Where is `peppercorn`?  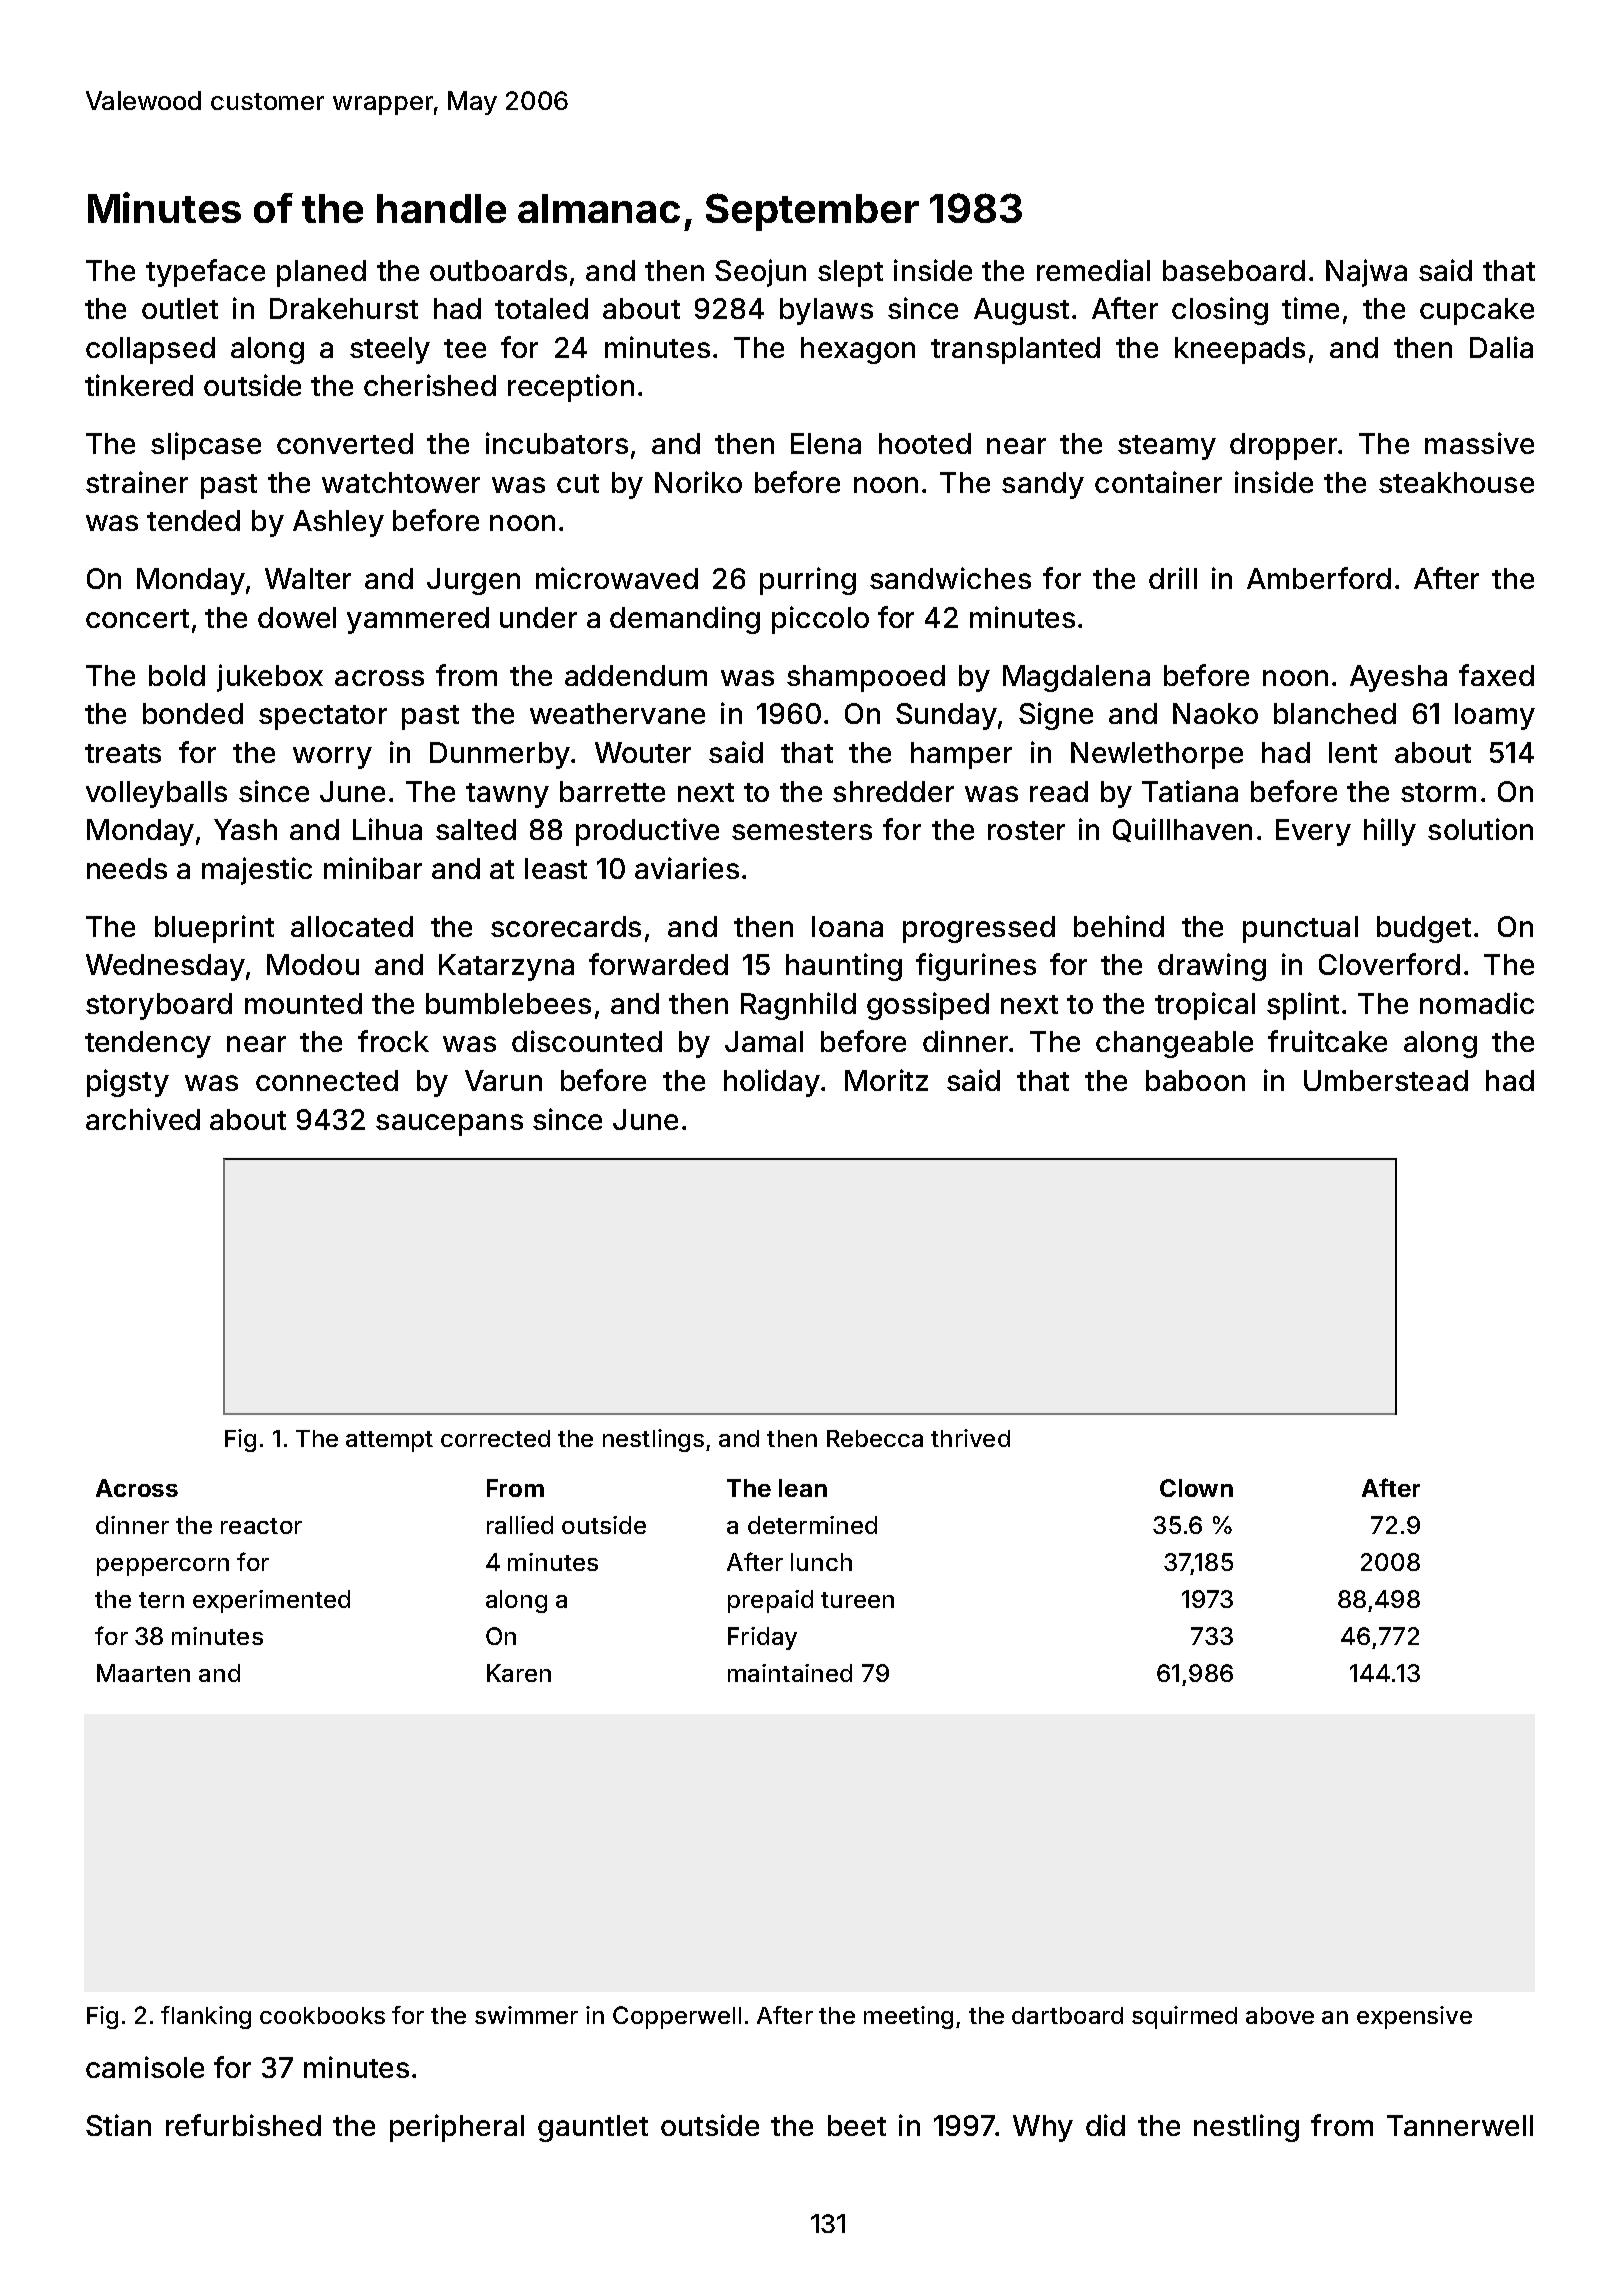 peppercorn is located at coordinates (163, 1567).
